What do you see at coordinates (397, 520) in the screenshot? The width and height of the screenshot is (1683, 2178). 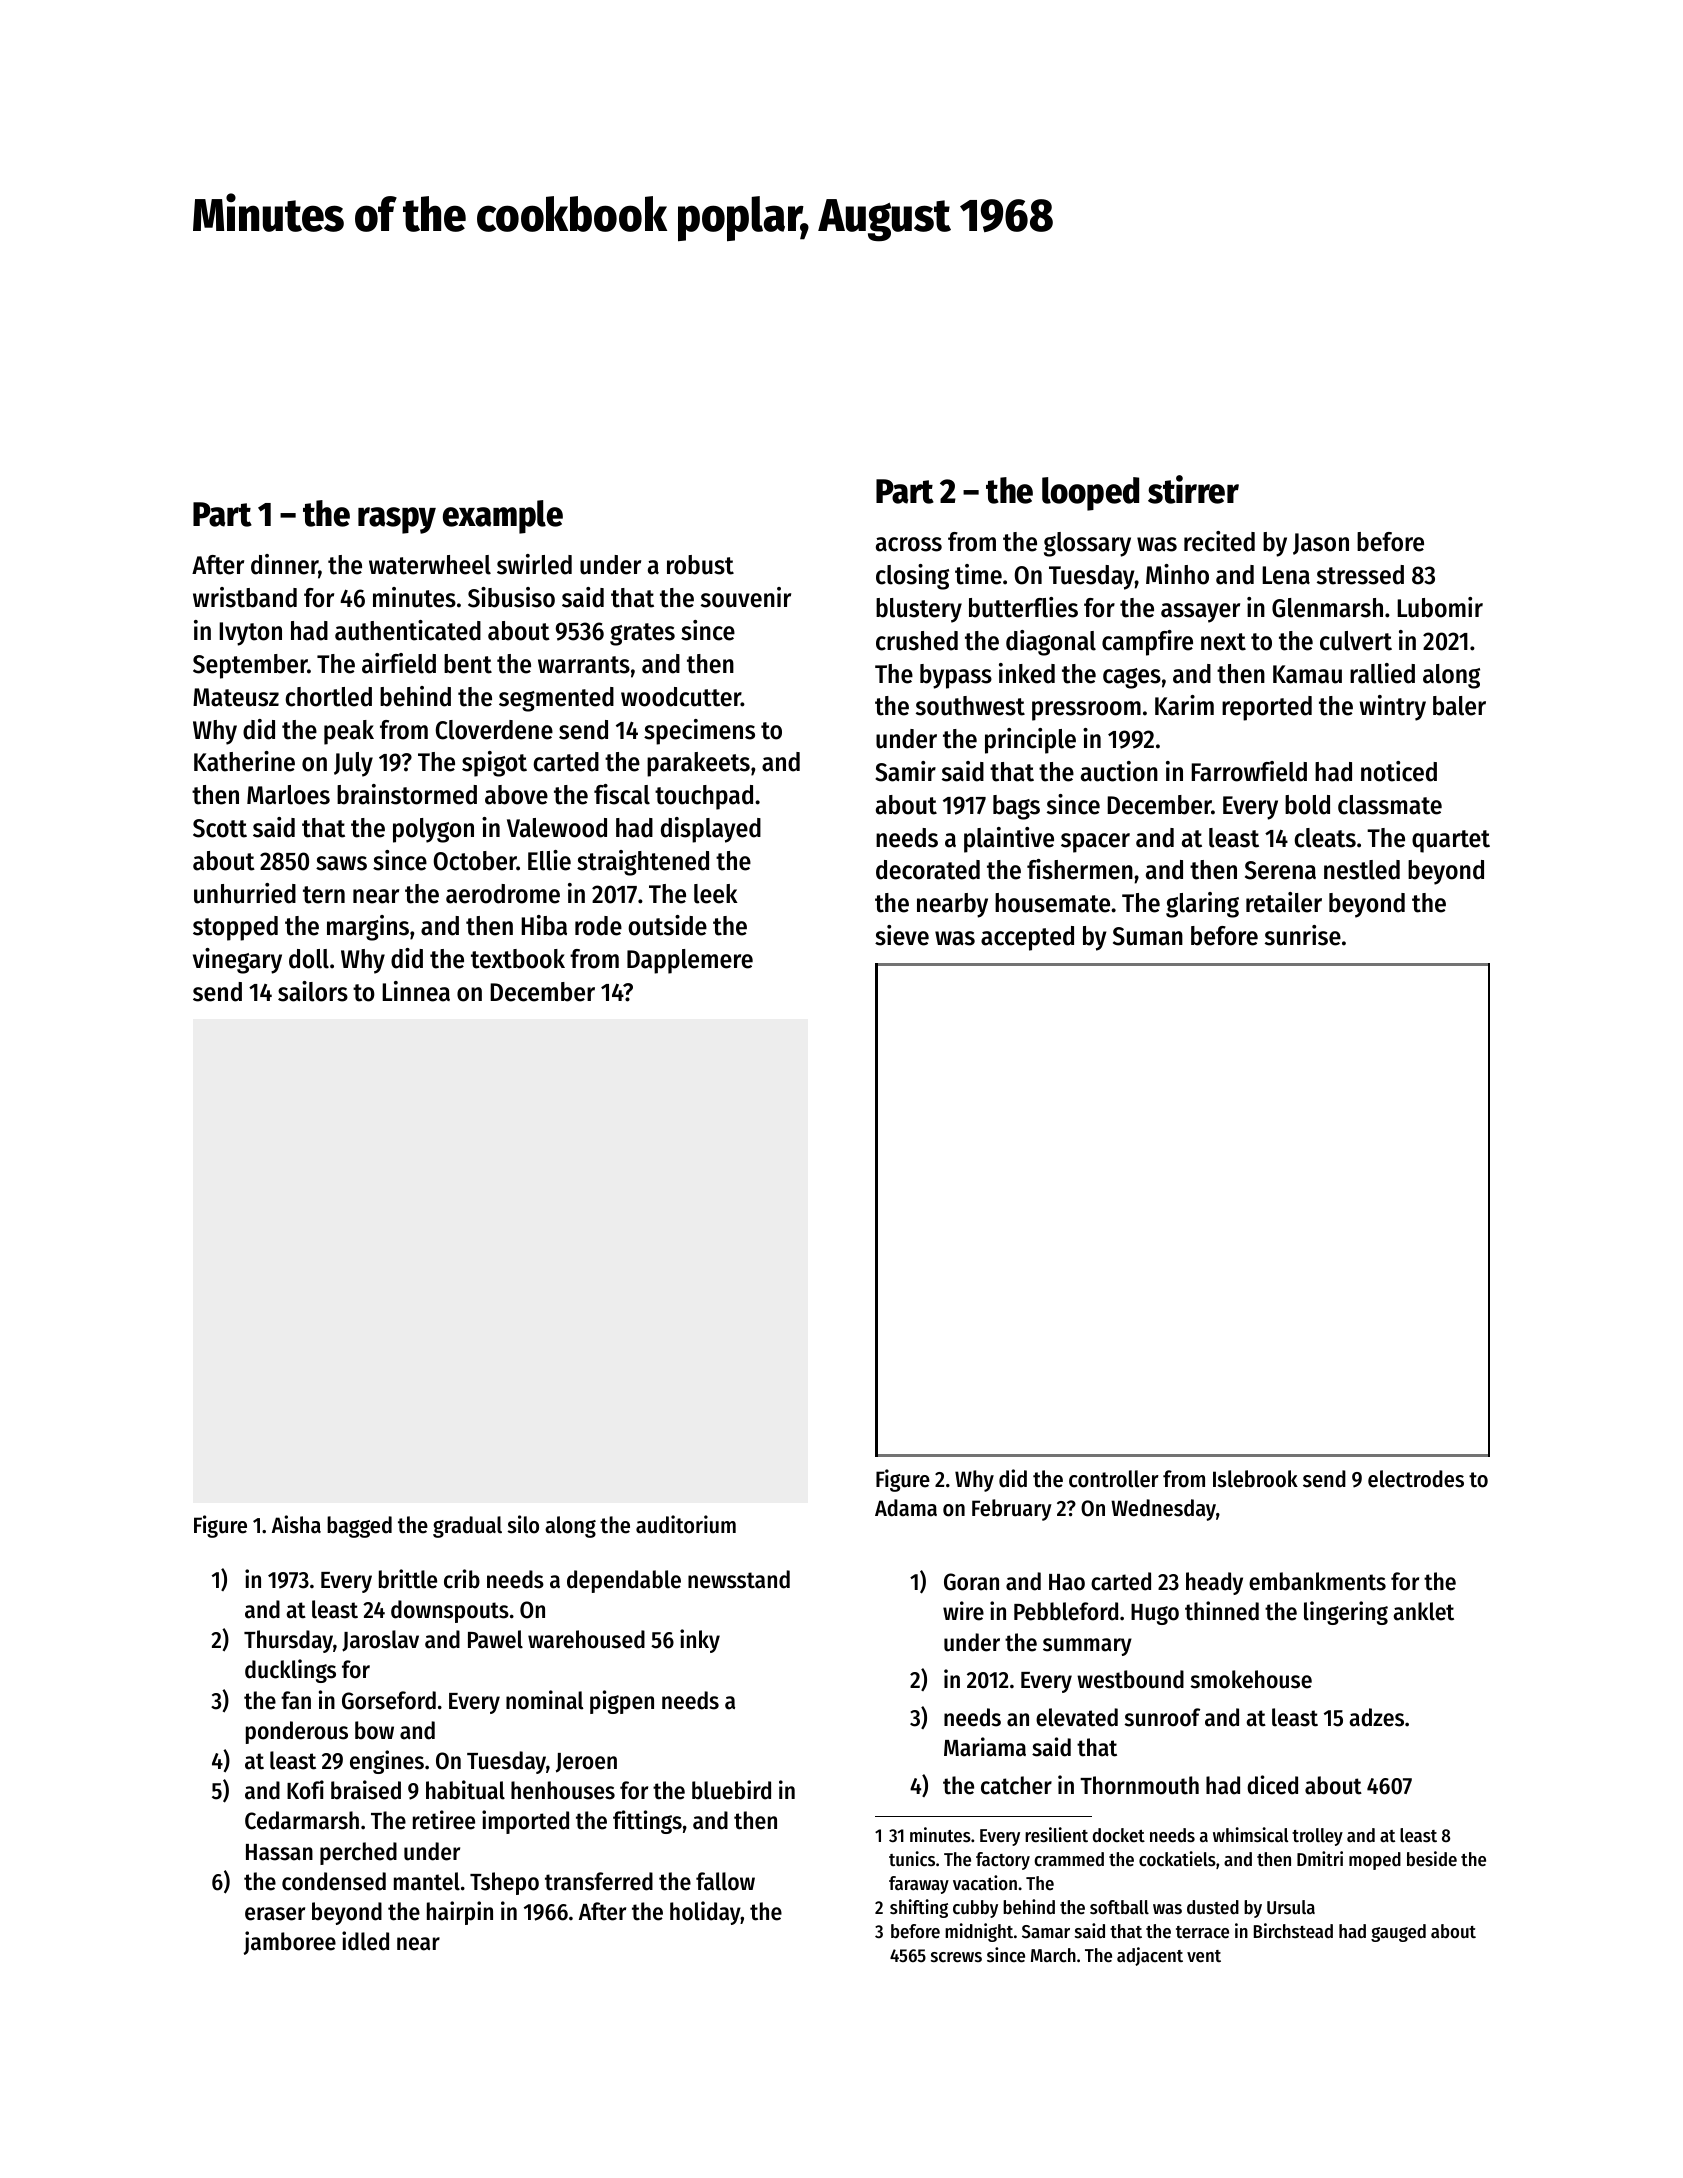 I see `raspy` at bounding box center [397, 520].
